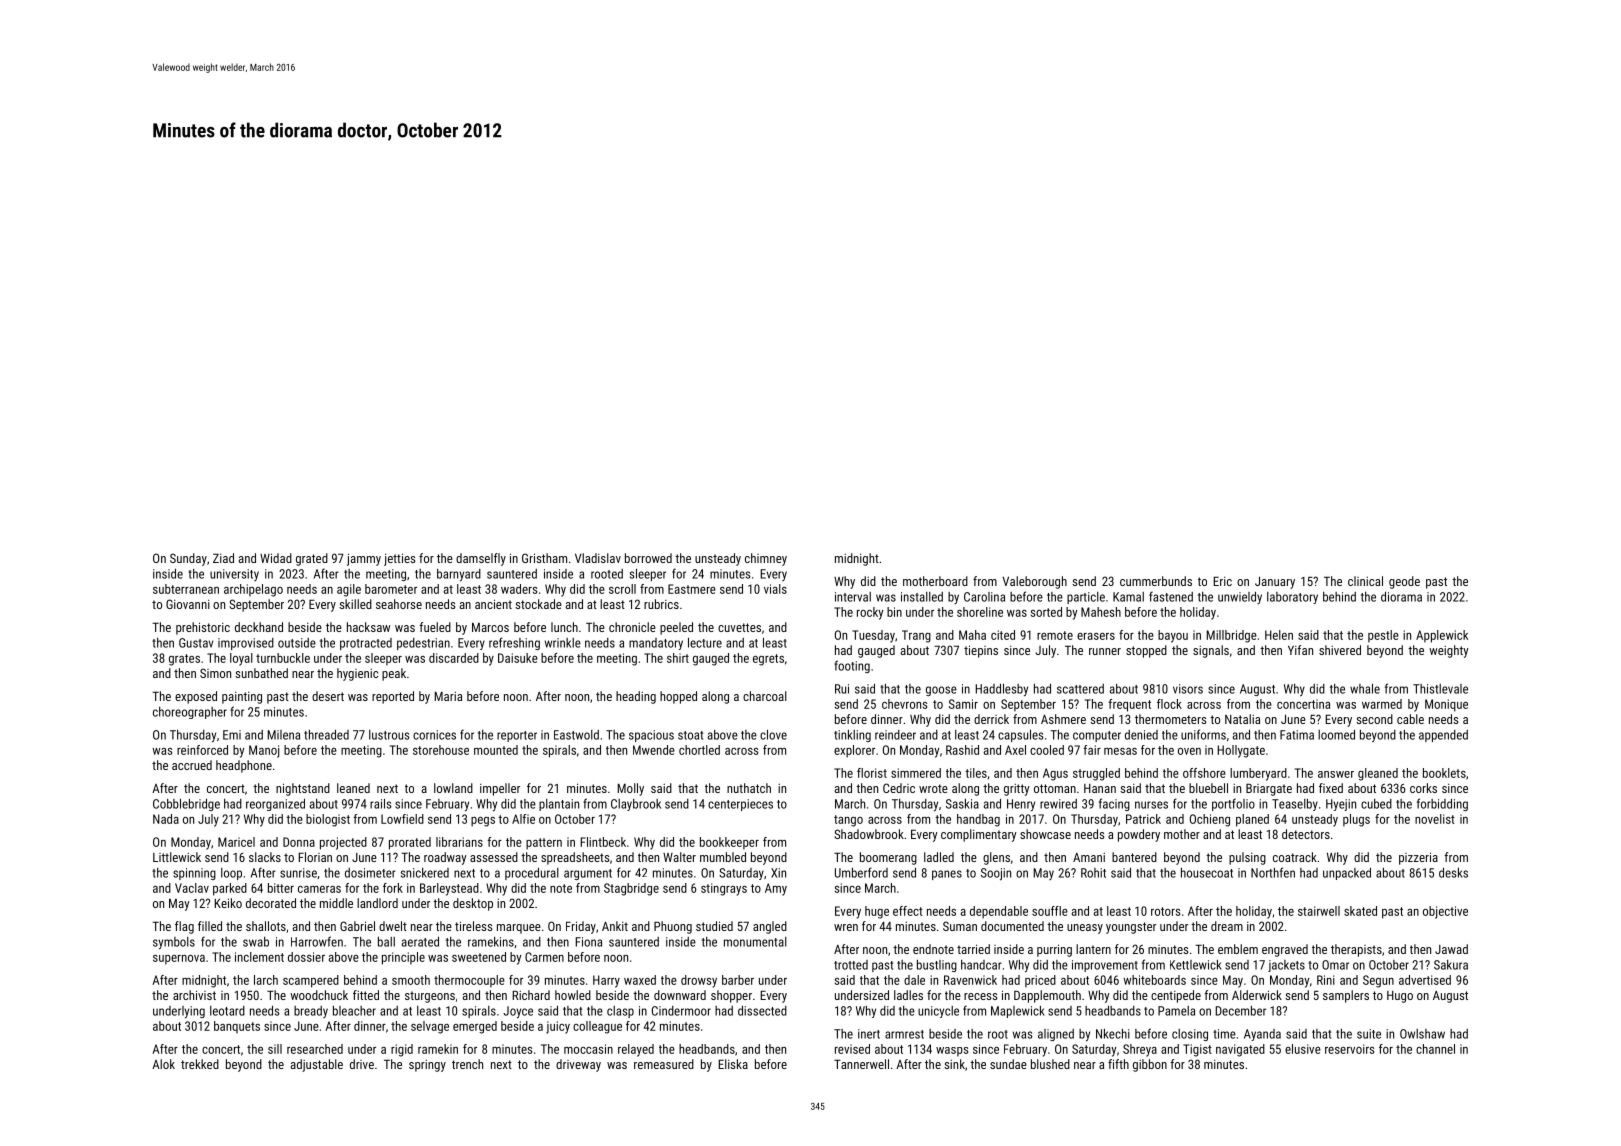 Image resolution: width=1621 pixels, height=1146 pixels. What do you see at coordinates (1445, 912) in the image?
I see `objective` at bounding box center [1445, 912].
